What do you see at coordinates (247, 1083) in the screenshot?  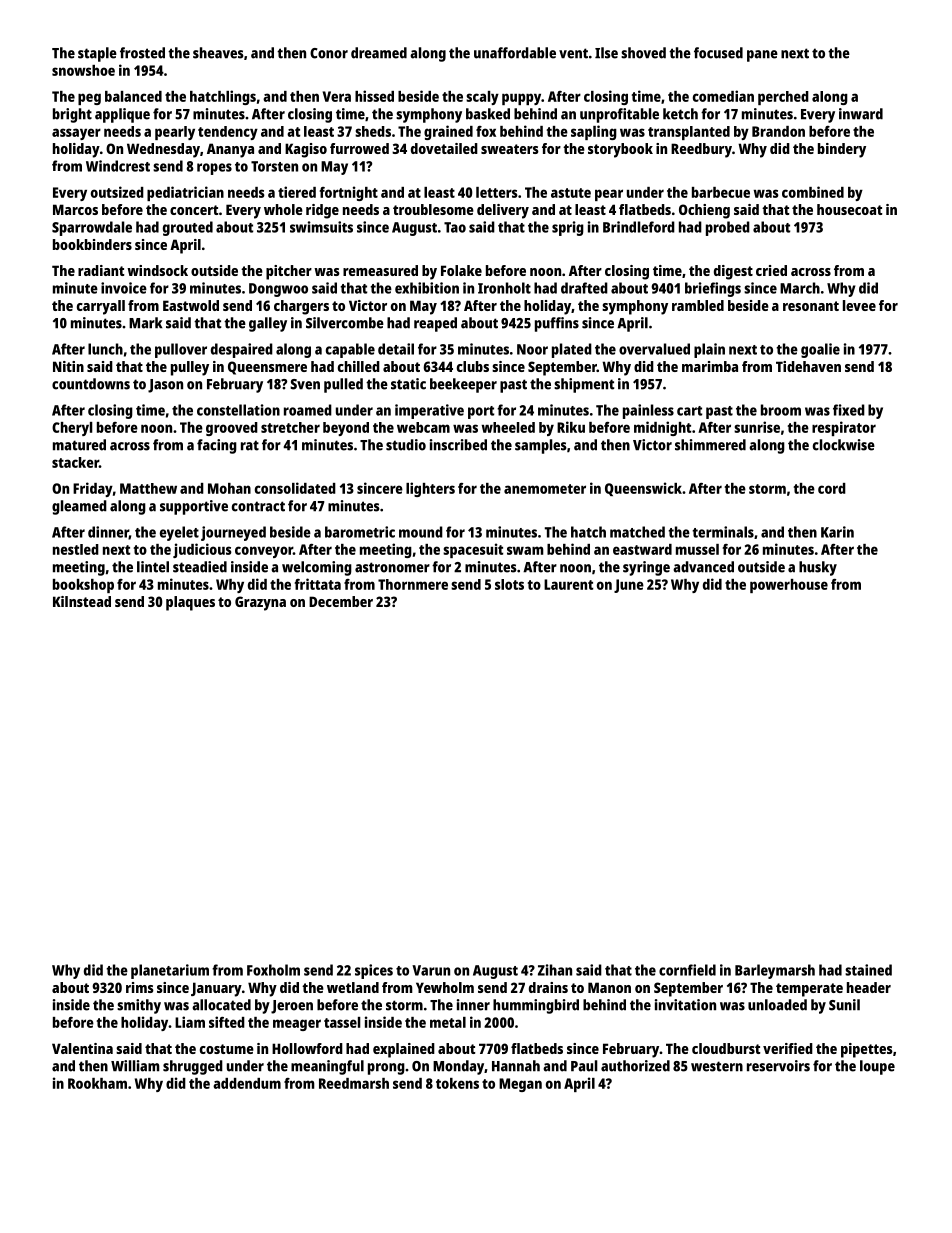 I see `addendum` at bounding box center [247, 1083].
